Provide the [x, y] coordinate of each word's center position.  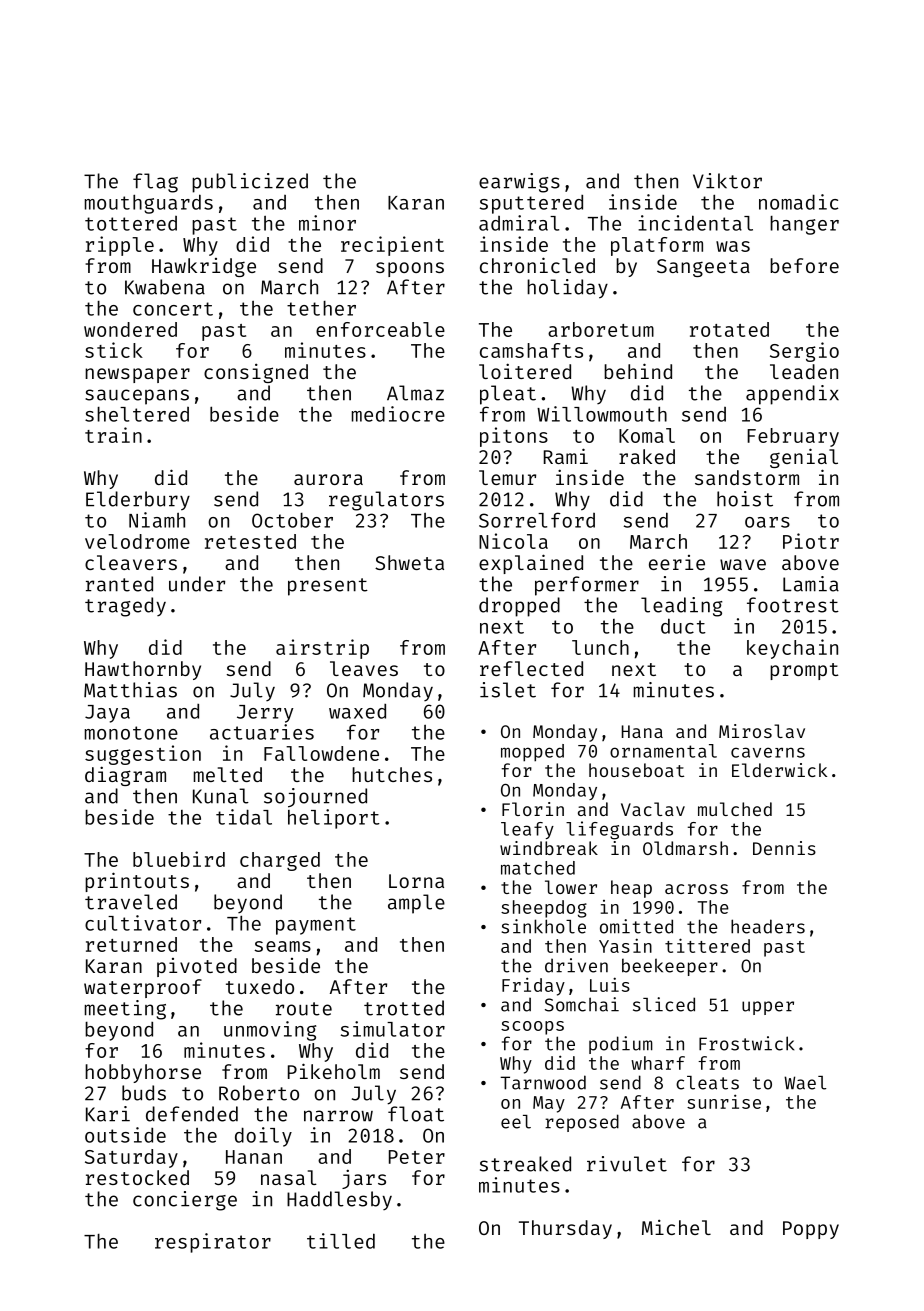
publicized [250, 183]
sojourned [315, 798]
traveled [131, 902]
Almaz [415, 393]
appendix [792, 395]
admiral [519, 223]
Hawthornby [143, 670]
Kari [108, 1114]
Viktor [727, 181]
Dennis [784, 848]
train [113, 435]
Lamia [811, 584]
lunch [600, 647]
